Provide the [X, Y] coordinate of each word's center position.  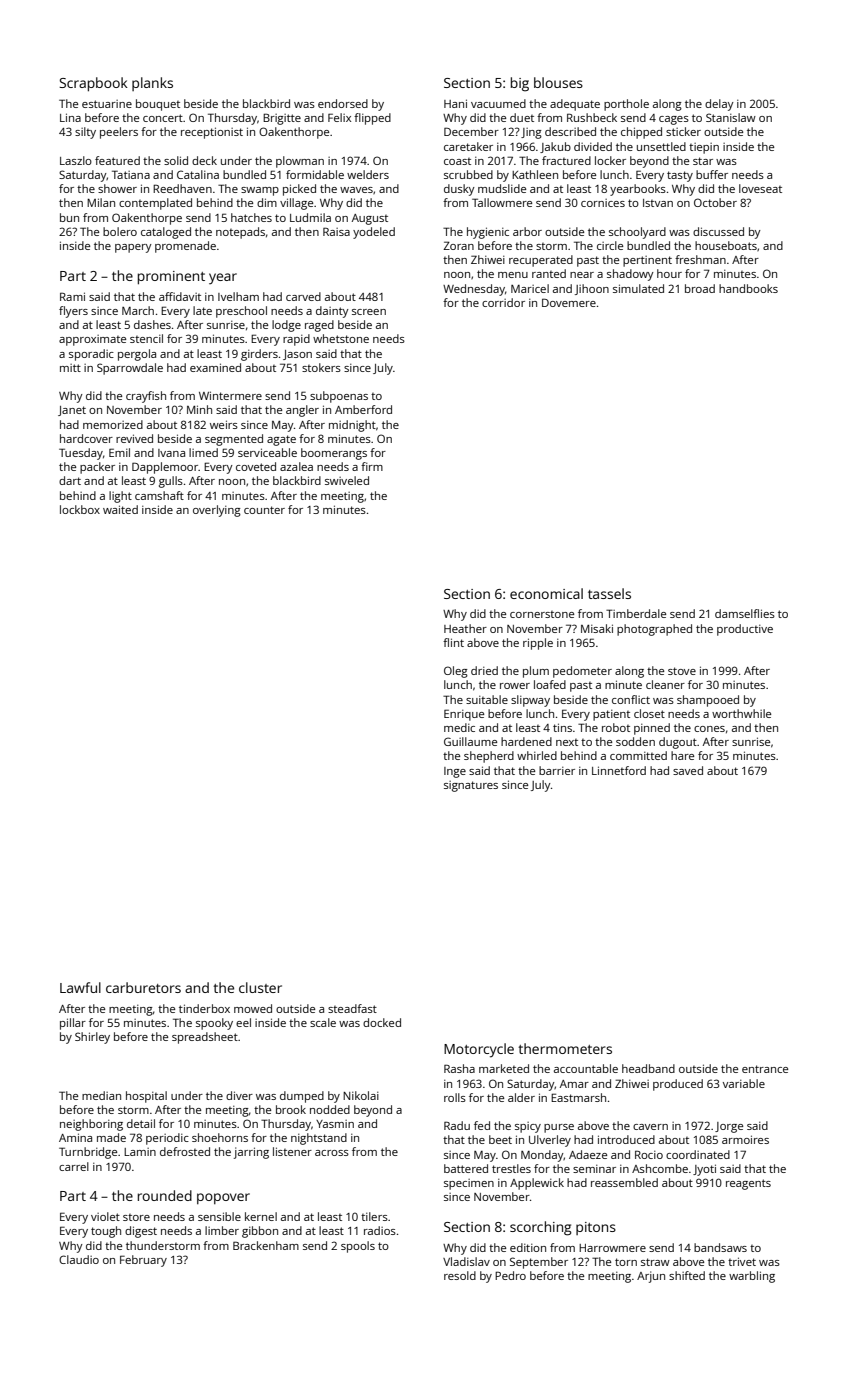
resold [460, 1275]
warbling [752, 1277]
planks [152, 84]
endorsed [343, 103]
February [143, 1261]
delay [719, 105]
